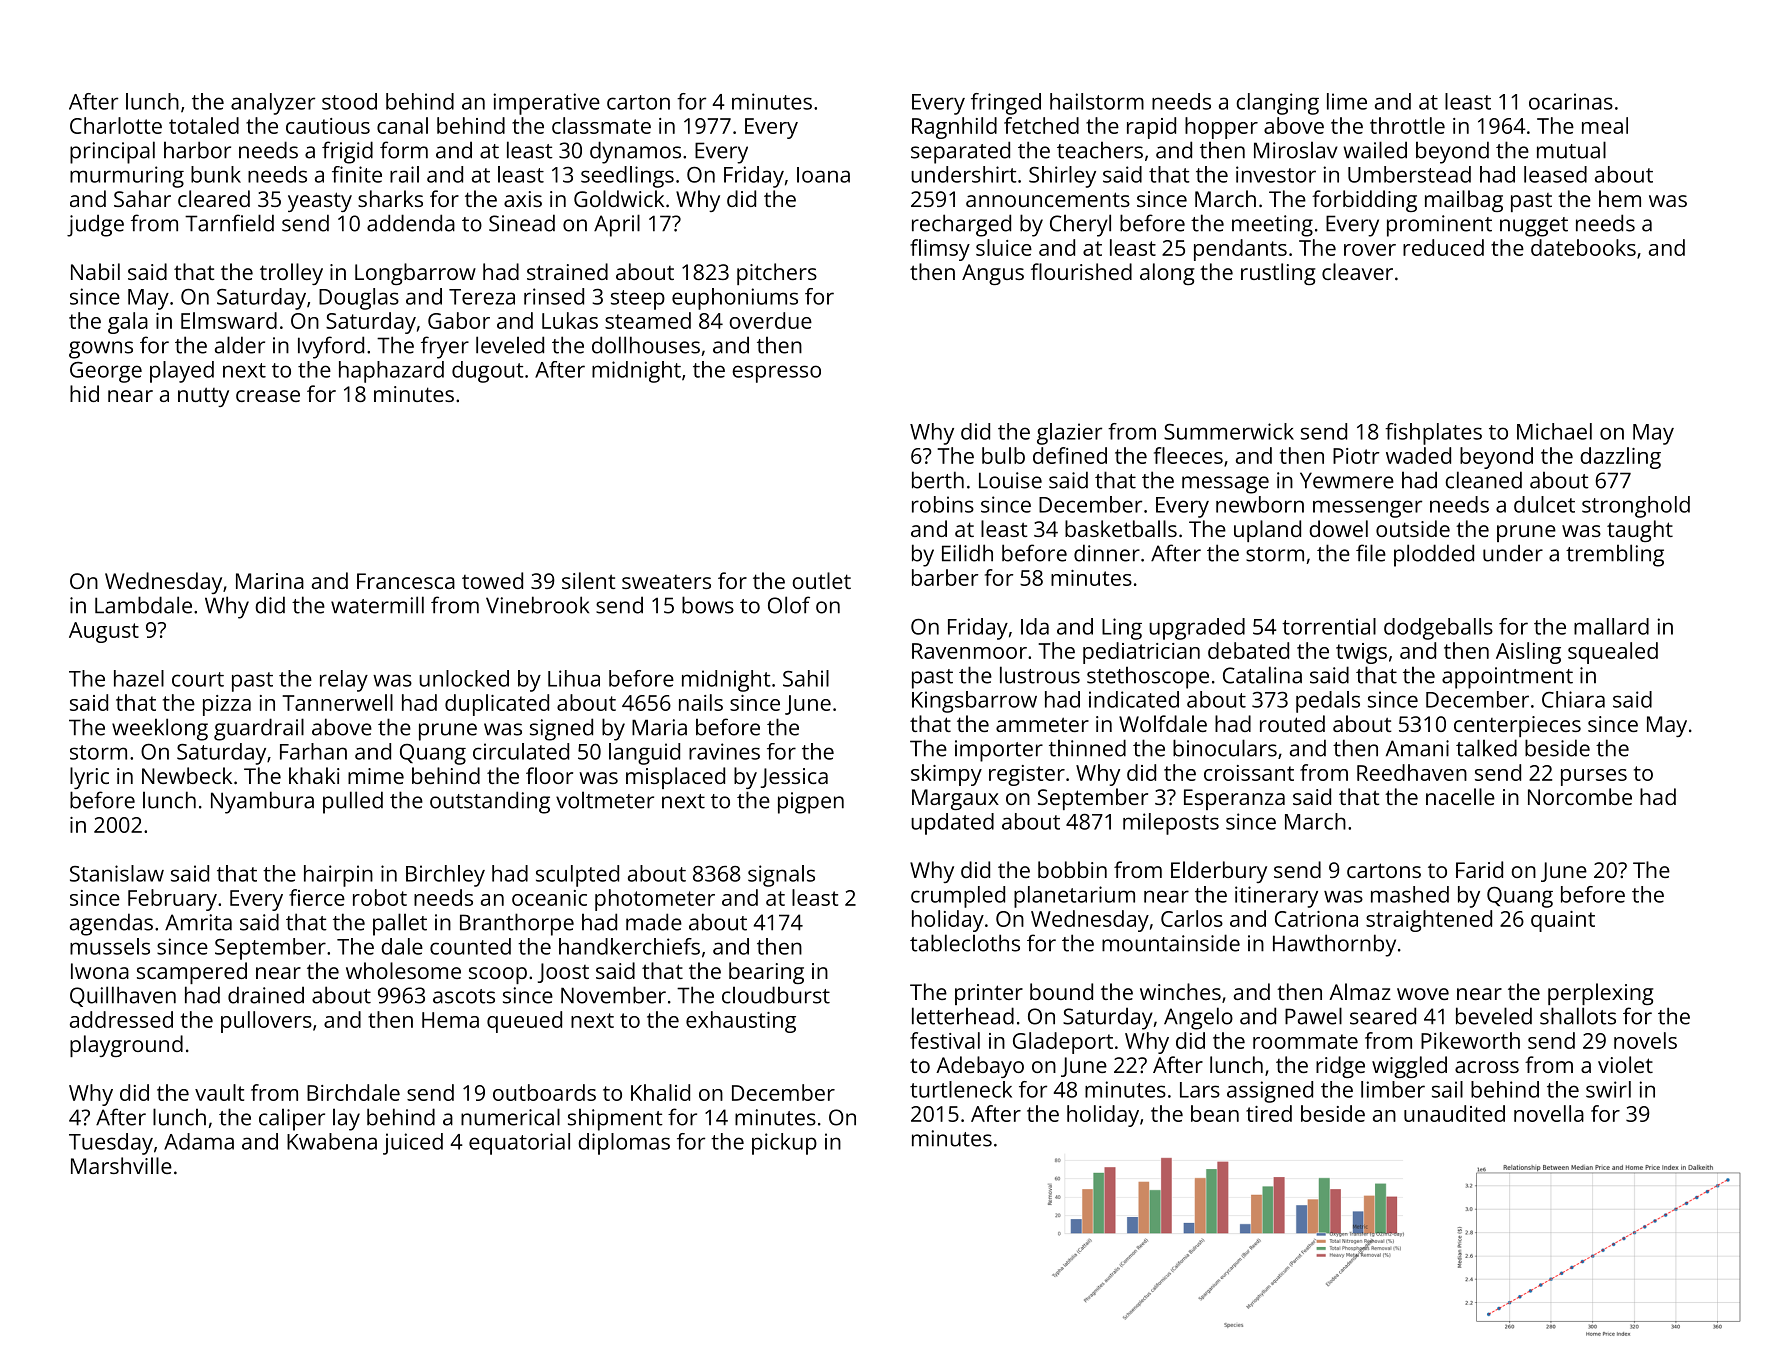 The height and width of the document is (1366, 1768). Describe the element at coordinates (1347, 101) in the document. I see `lime` at that location.
